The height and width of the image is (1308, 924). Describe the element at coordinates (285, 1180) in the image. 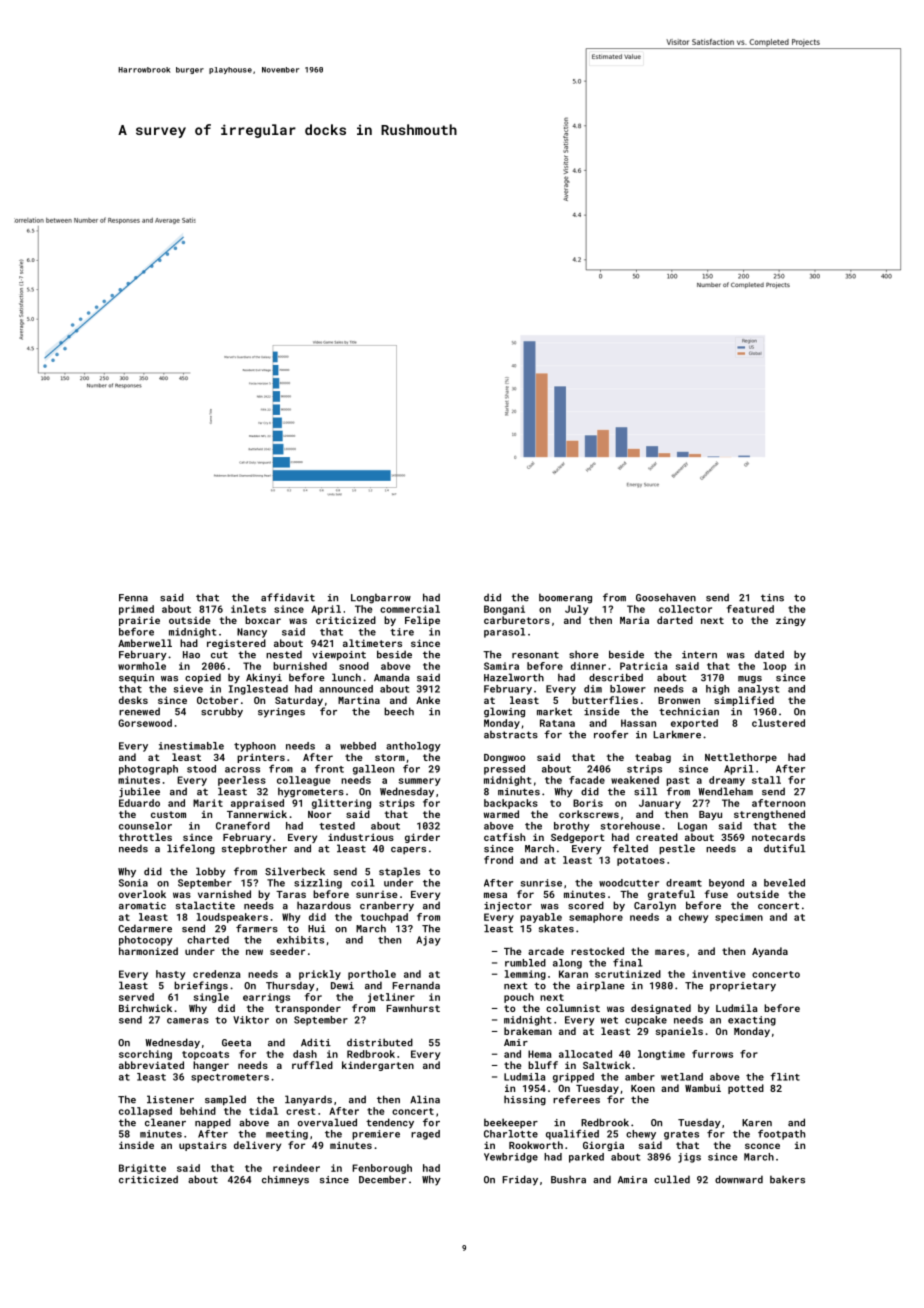

I see `chimneys` at that location.
